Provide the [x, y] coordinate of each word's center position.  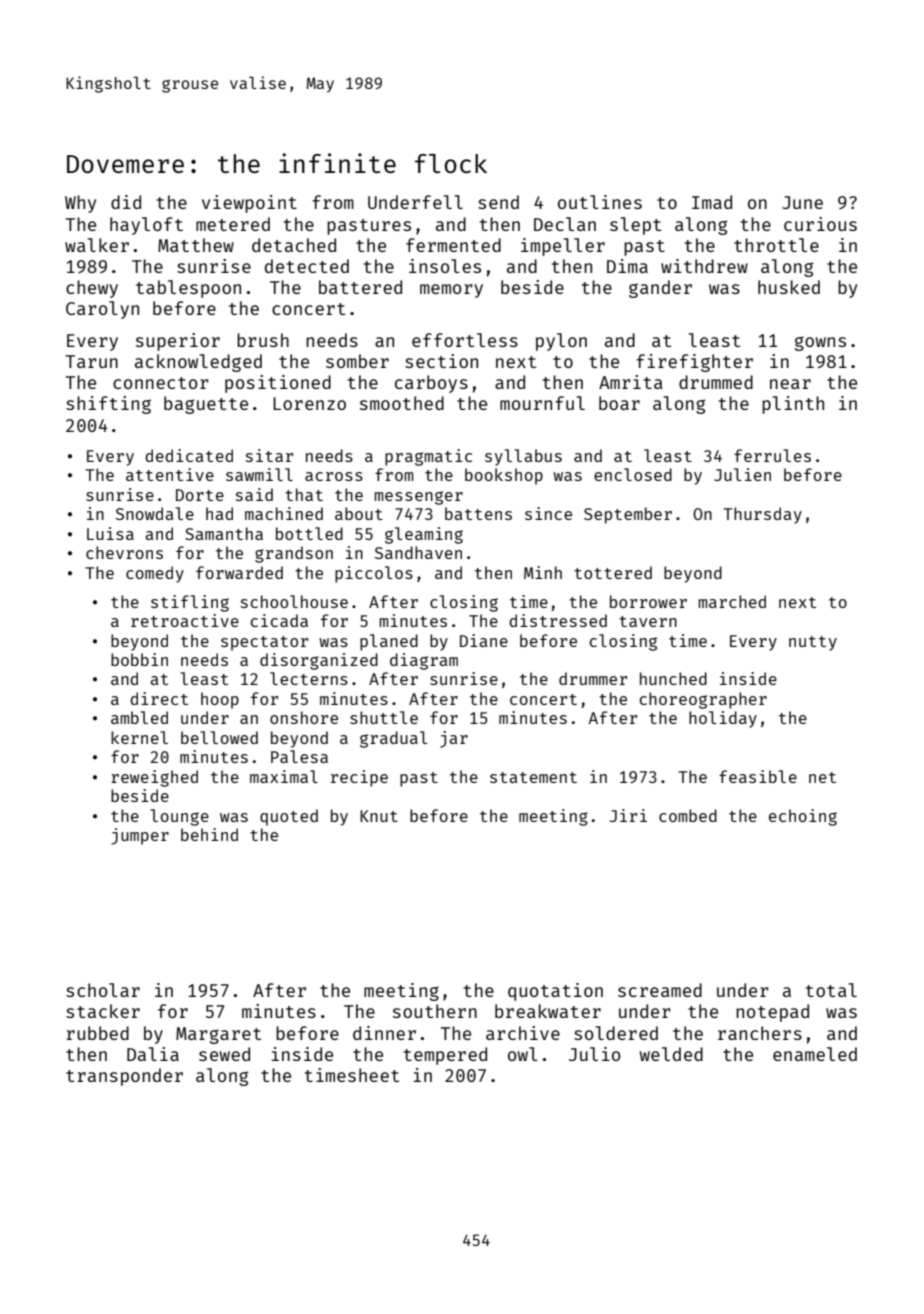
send [498, 202]
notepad [772, 1013]
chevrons [124, 552]
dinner [384, 1033]
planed [389, 642]
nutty [813, 643]
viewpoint [249, 204]
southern [435, 1011]
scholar [103, 990]
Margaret [218, 1035]
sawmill [259, 474]
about [359, 513]
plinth [793, 405]
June [802, 202]
